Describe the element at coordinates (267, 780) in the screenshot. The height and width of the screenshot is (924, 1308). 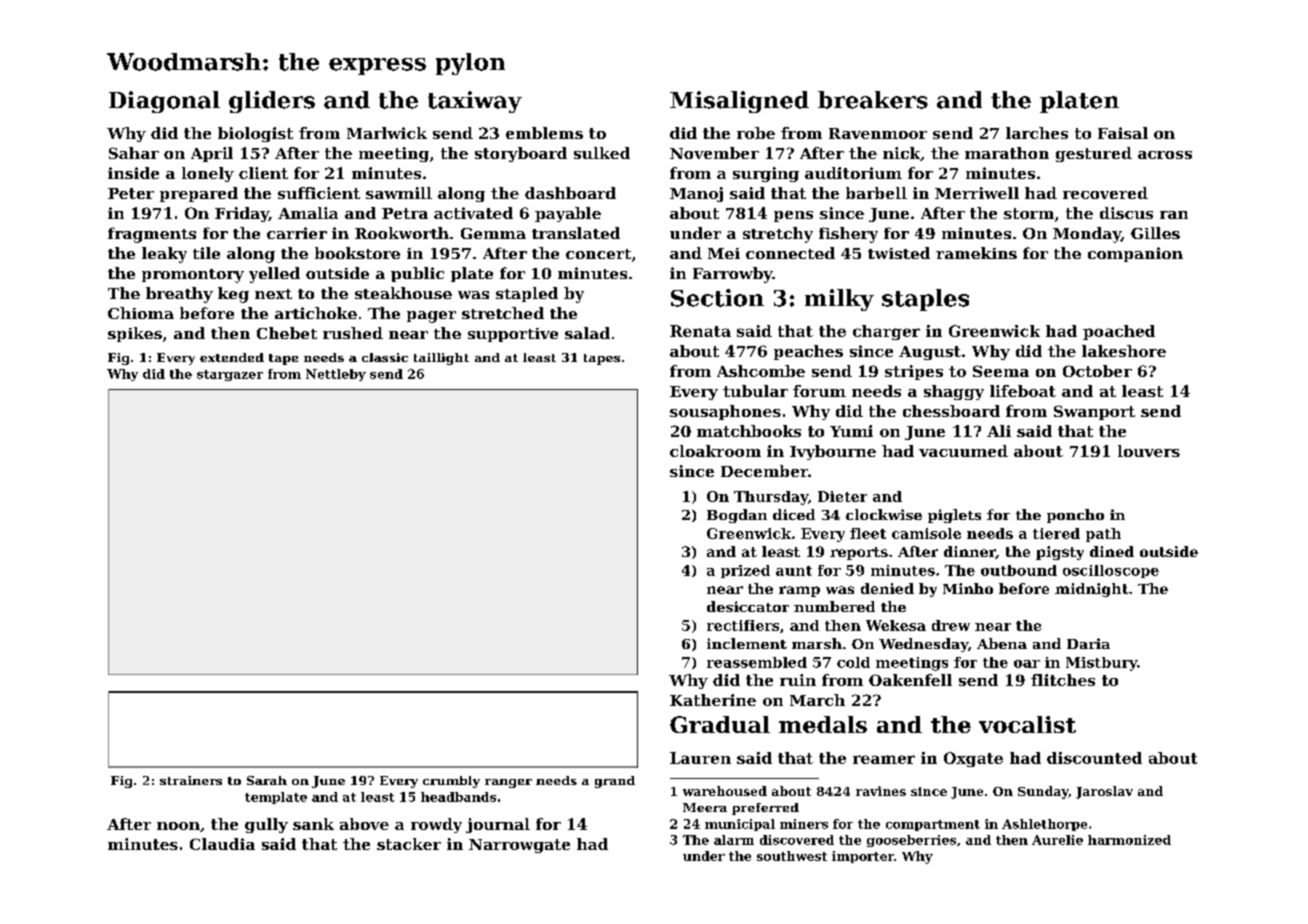
I see `Sarah` at that location.
